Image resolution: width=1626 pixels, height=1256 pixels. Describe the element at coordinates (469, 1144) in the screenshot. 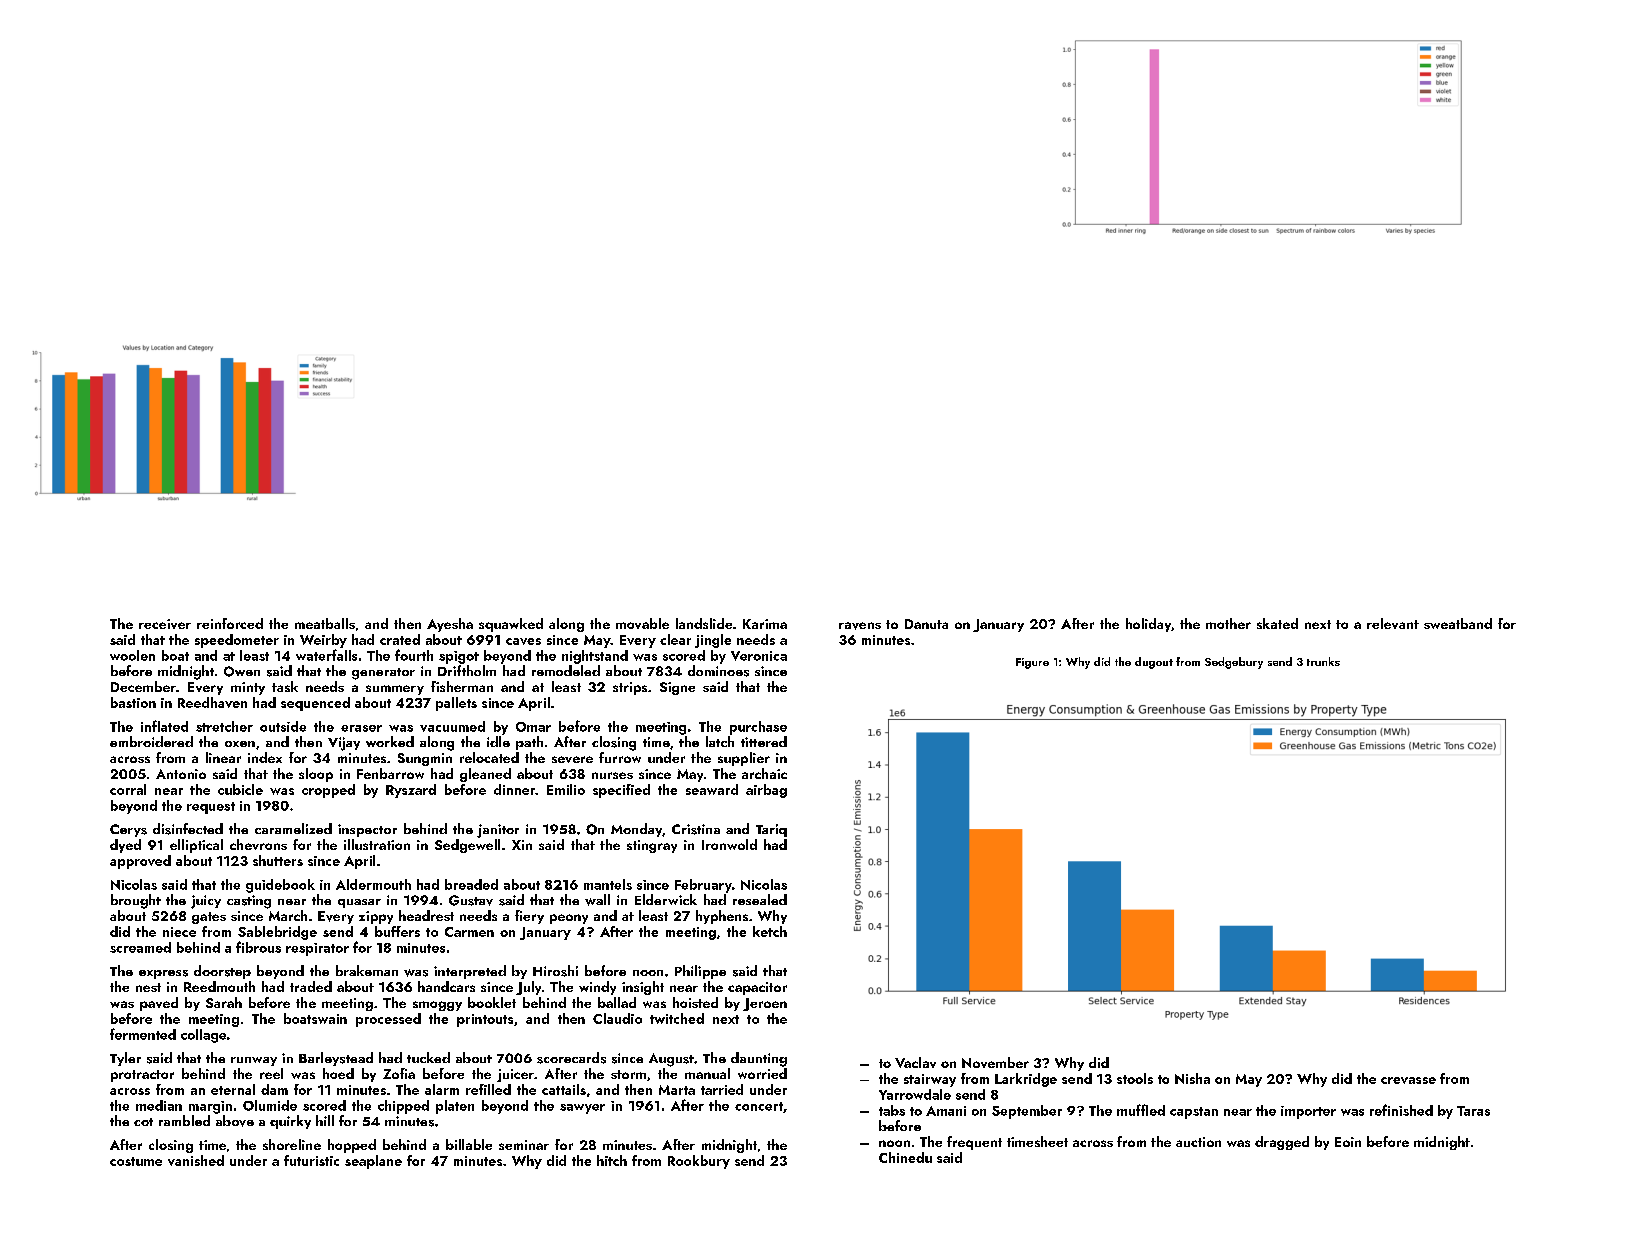

I see `billable` at that location.
